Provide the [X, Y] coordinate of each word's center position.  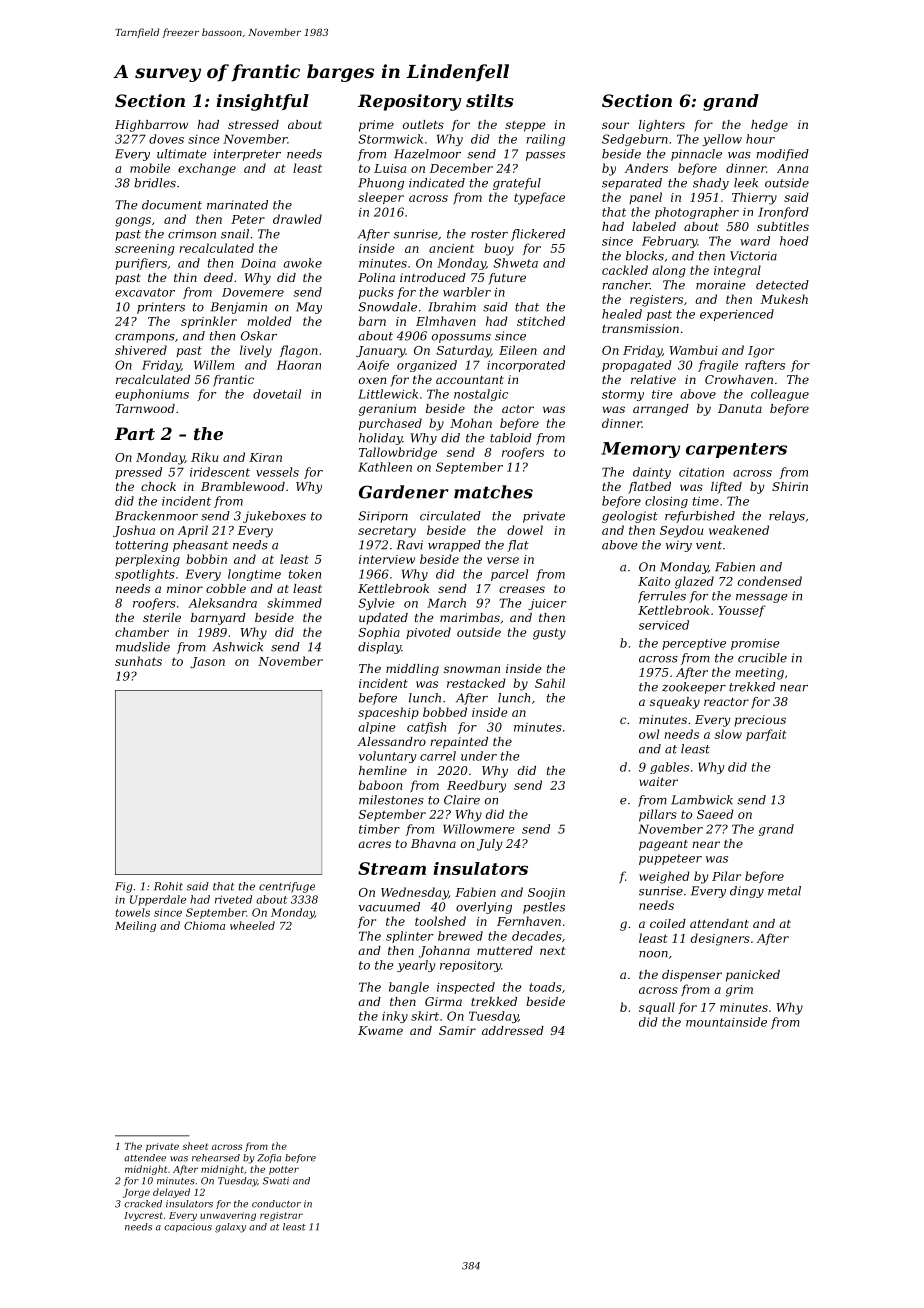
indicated [437, 183]
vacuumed [389, 907]
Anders [646, 168]
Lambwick [702, 800]
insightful [262, 102]
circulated [450, 516]
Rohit [168, 886]
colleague [780, 395]
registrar [281, 1216]
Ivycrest [143, 1216]
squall [657, 1008]
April [193, 531]
